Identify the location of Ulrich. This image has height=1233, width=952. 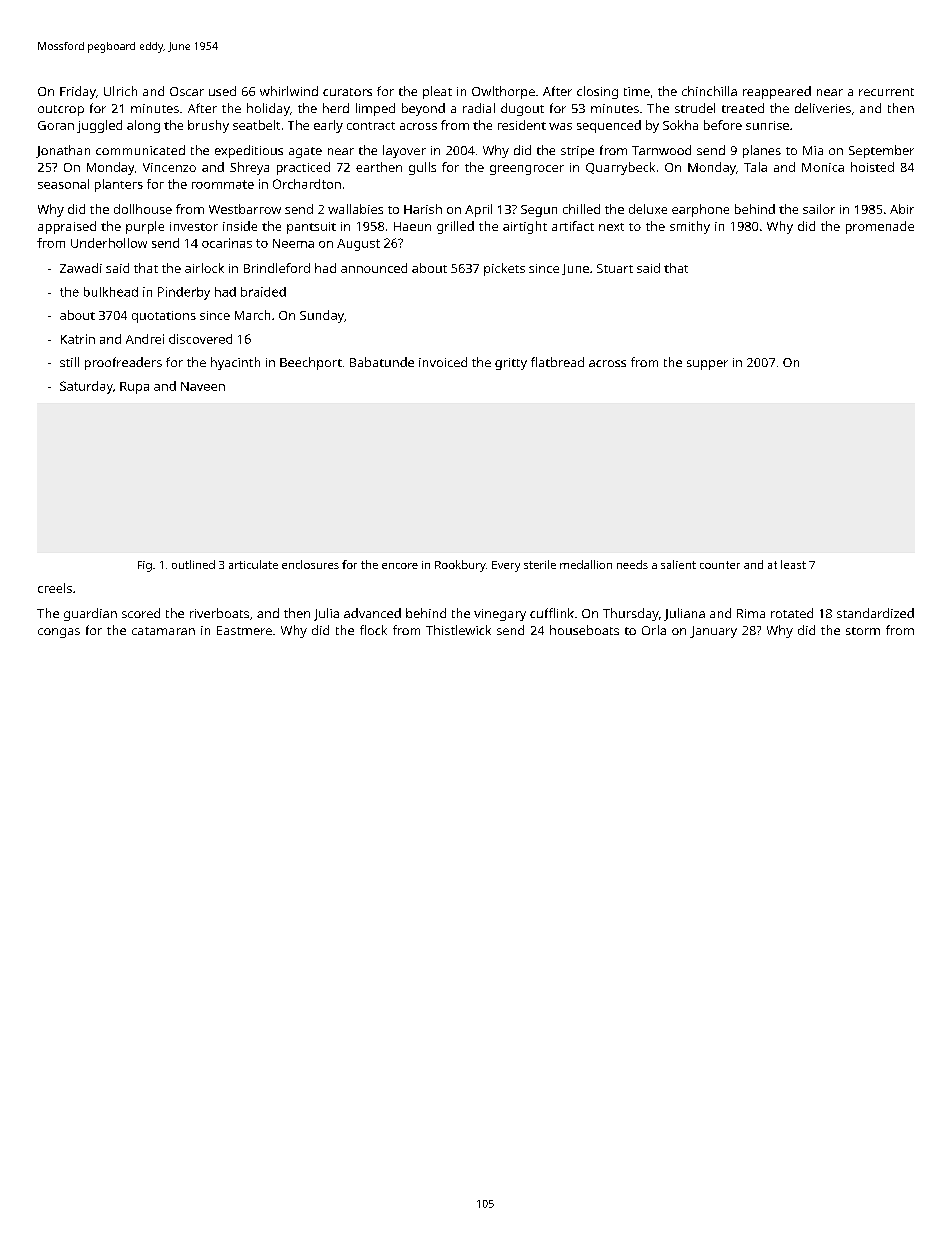
(120, 91).
